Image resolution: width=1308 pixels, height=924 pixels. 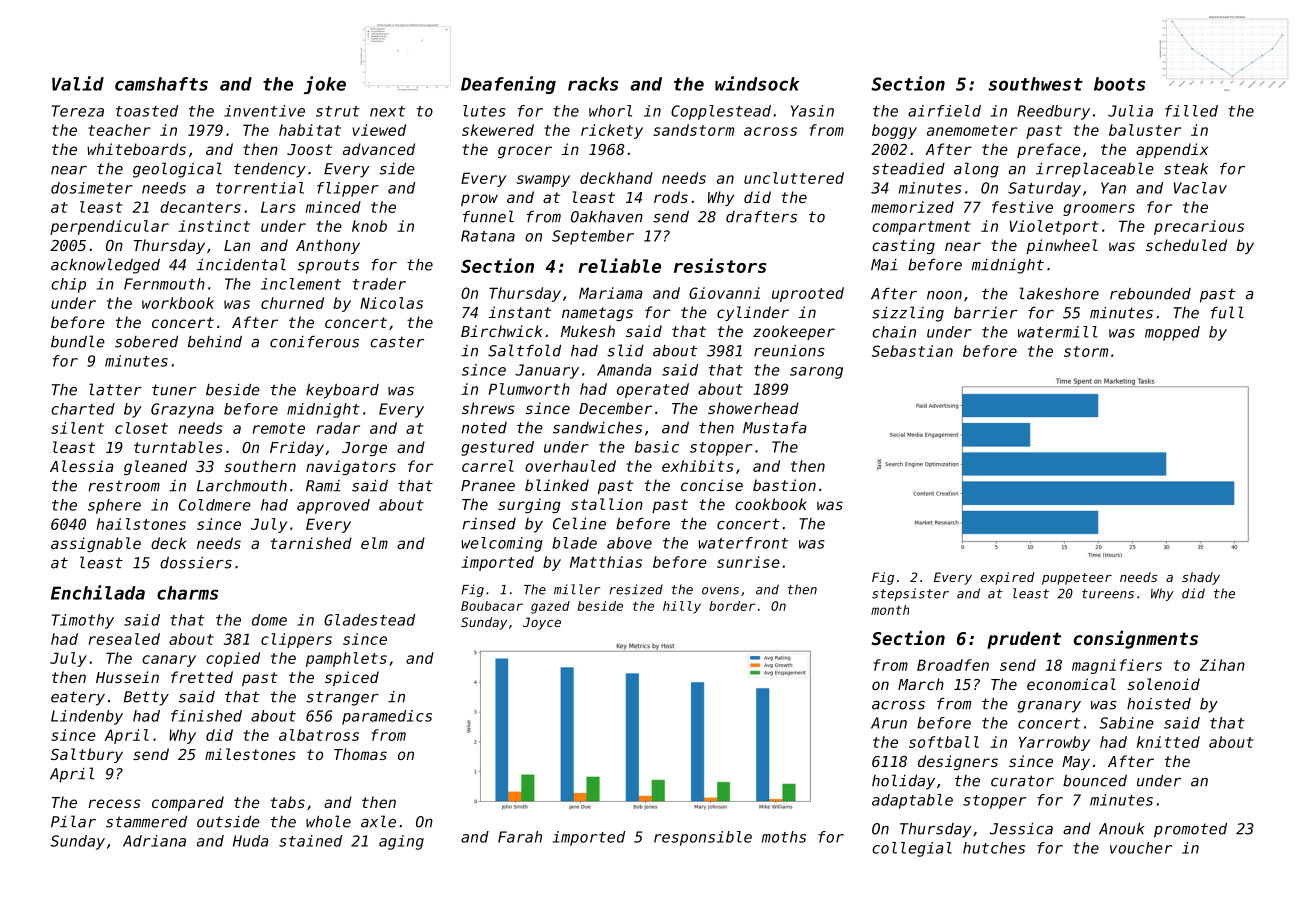 What do you see at coordinates (703, 838) in the screenshot?
I see `responsible` at bounding box center [703, 838].
